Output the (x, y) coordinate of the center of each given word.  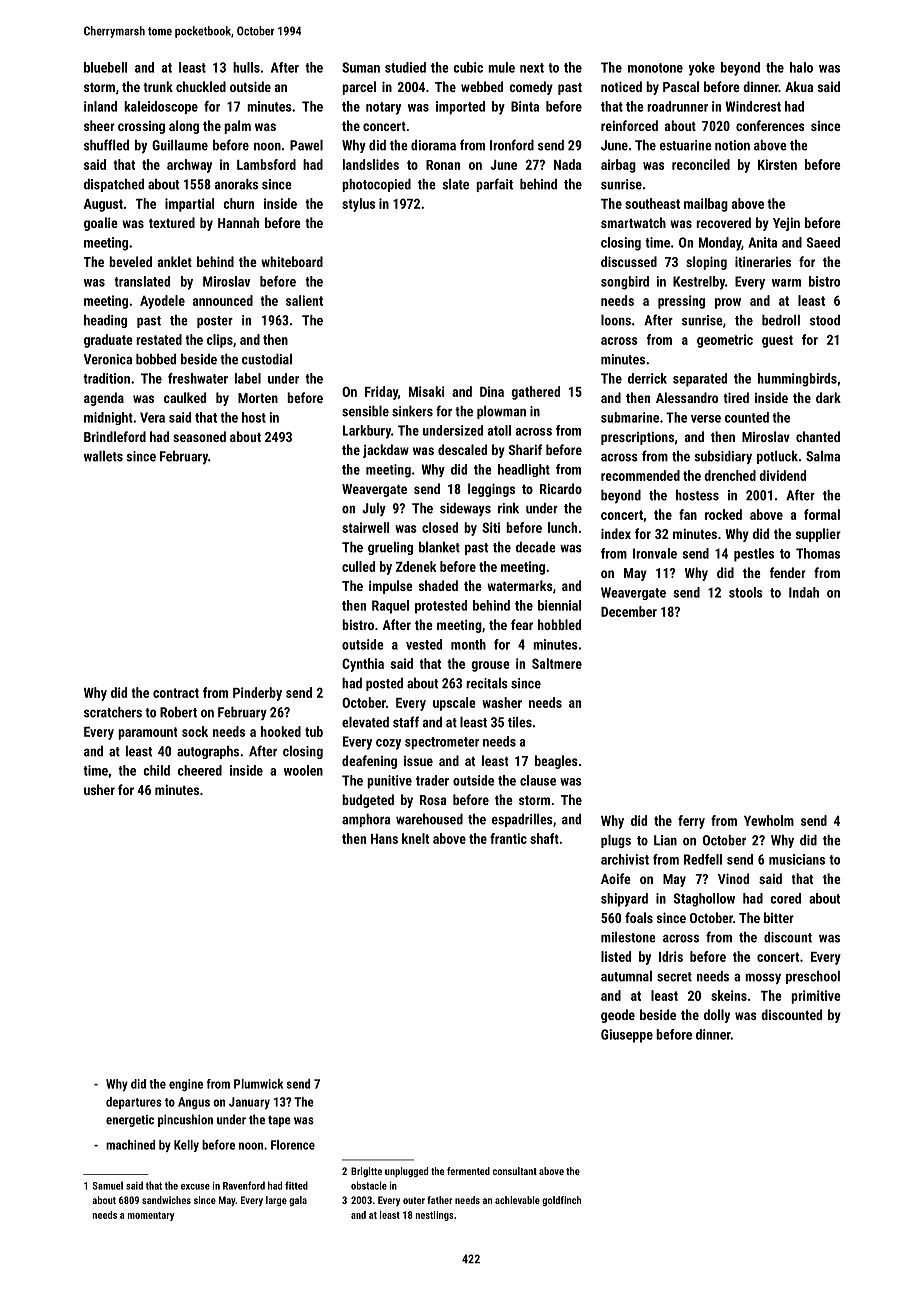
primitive (816, 997)
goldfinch (561, 1201)
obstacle (369, 1185)
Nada (567, 164)
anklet (175, 261)
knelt (415, 838)
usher (99, 789)
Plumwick (258, 1084)
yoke (702, 69)
